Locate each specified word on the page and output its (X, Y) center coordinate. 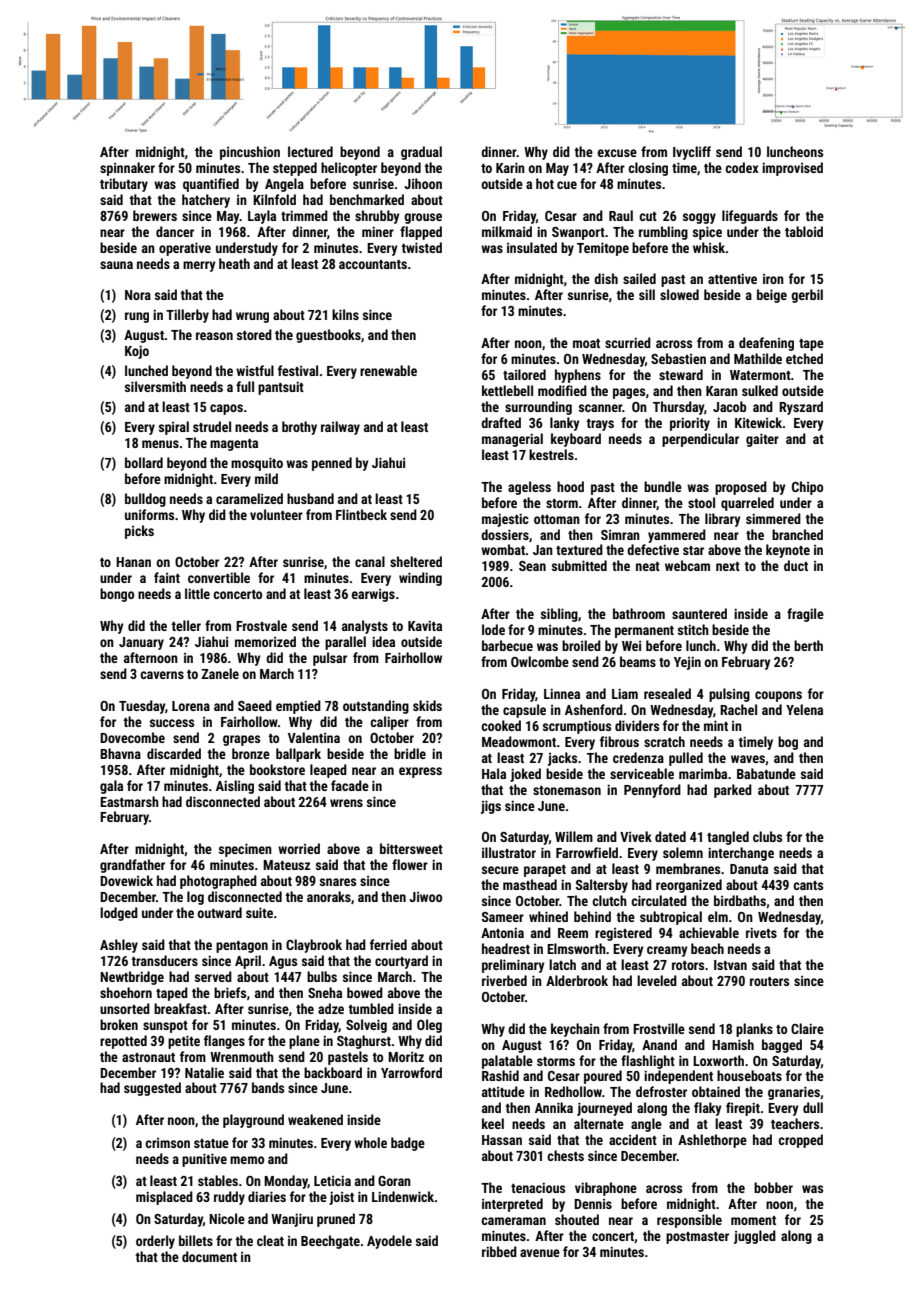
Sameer (503, 917)
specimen (245, 850)
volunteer (276, 514)
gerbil (807, 296)
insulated (532, 247)
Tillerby (187, 316)
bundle (663, 486)
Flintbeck (361, 514)
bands (268, 1087)
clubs (767, 836)
